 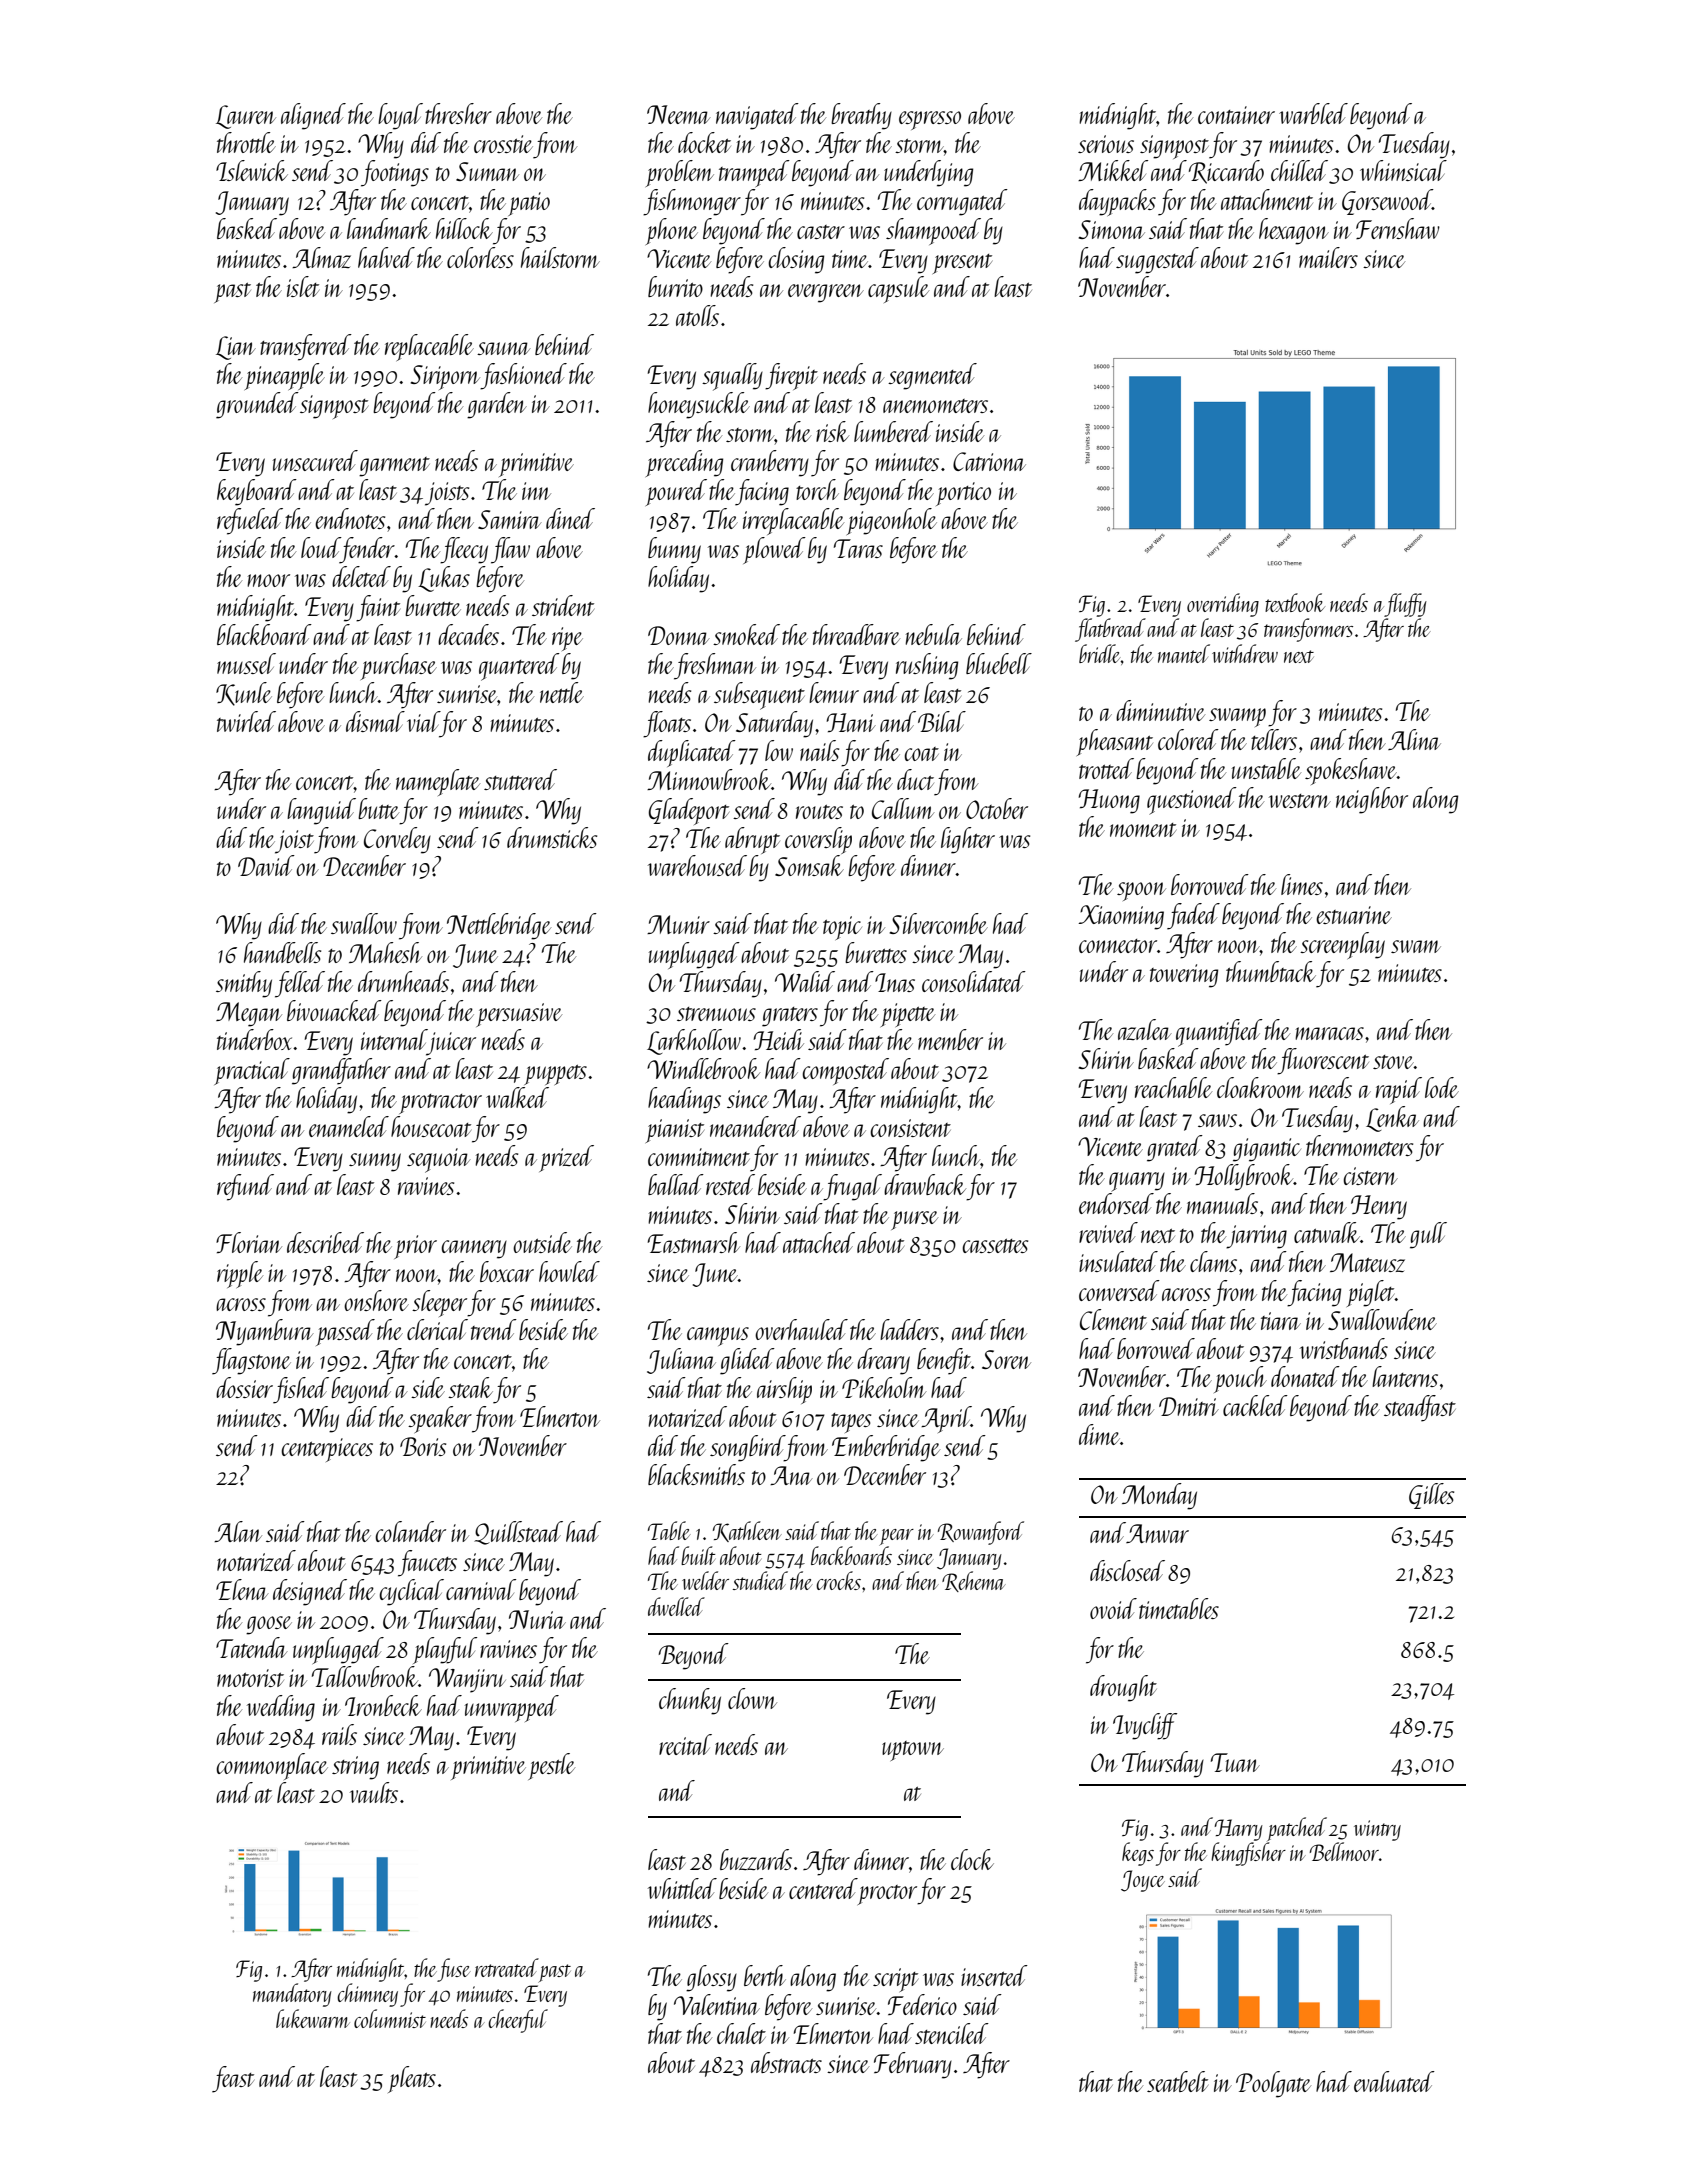 I want to click on Minnowbrook, so click(x=709, y=779).
